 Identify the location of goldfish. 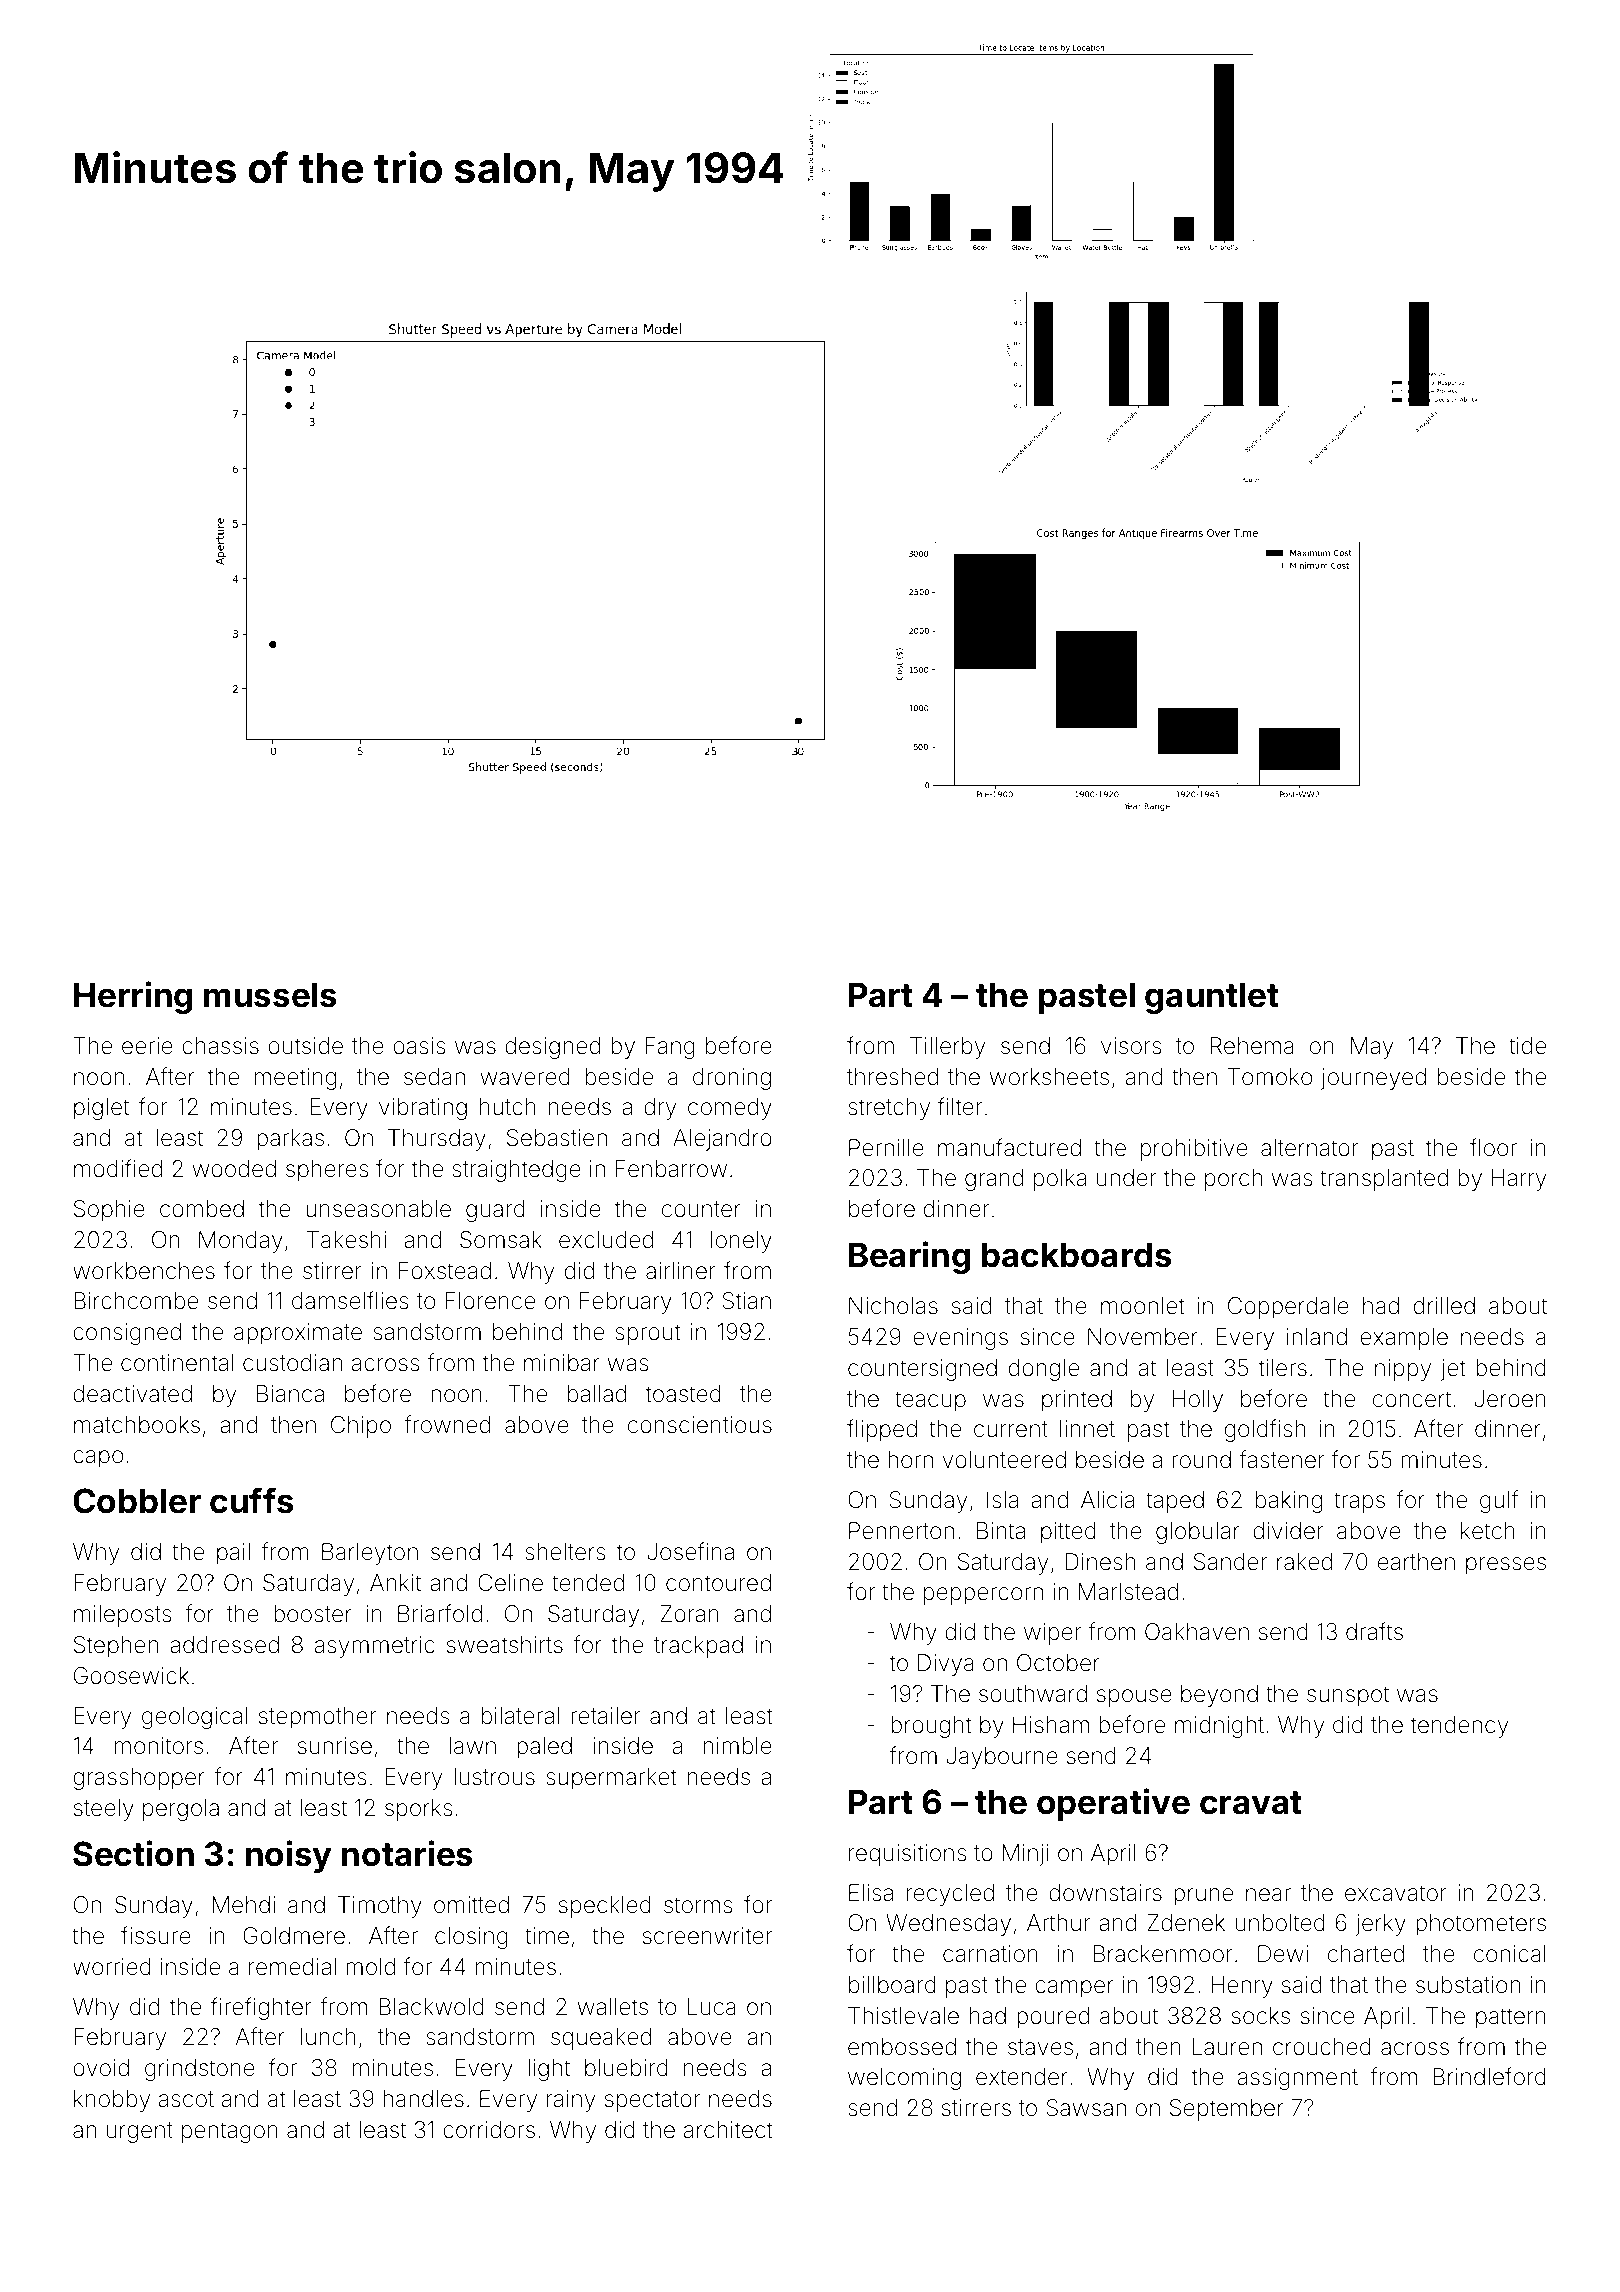
(1265, 1430).
